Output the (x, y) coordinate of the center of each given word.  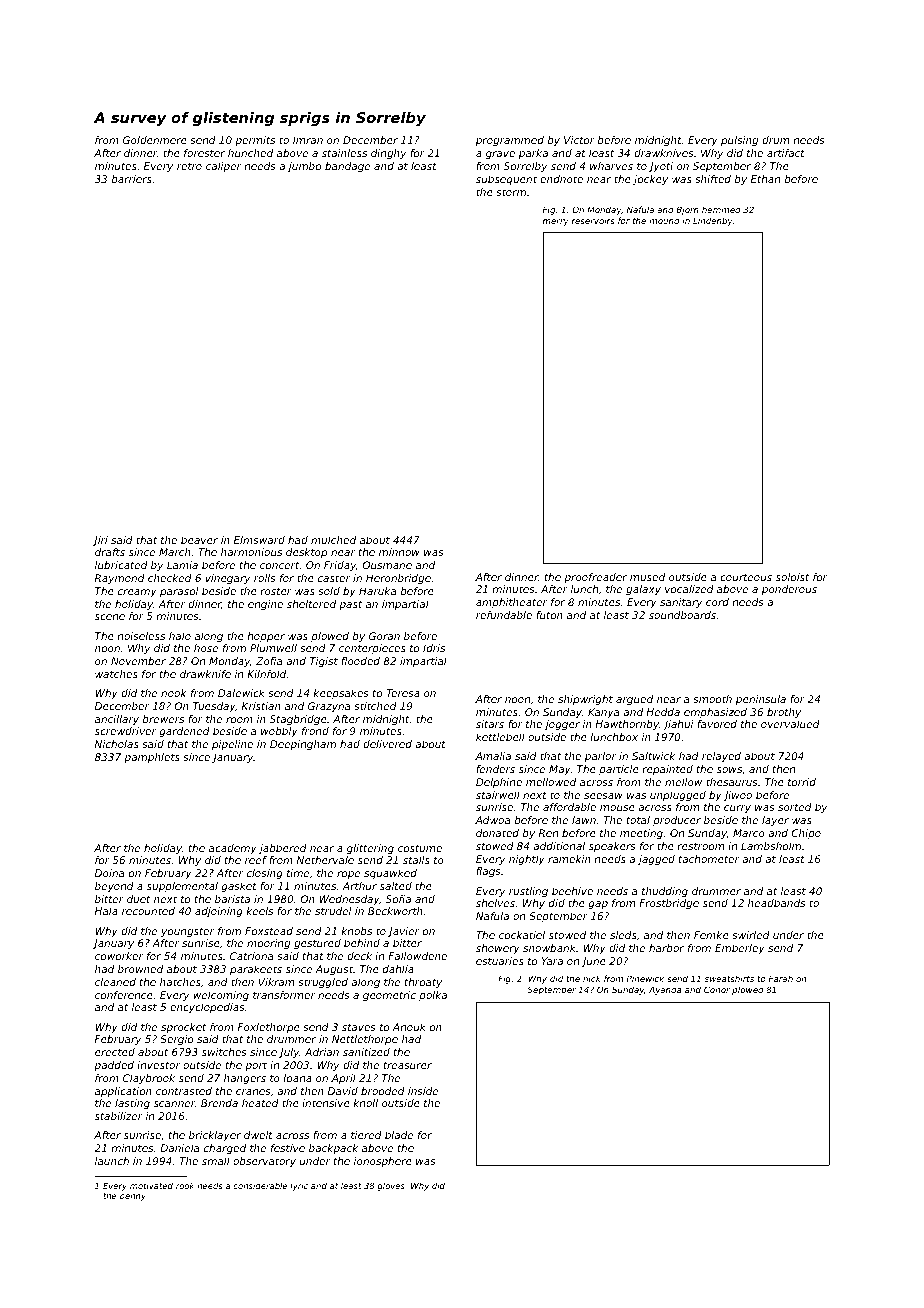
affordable (569, 807)
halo (180, 636)
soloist (792, 577)
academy (233, 849)
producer (677, 821)
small (216, 1161)
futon (549, 615)
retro (189, 166)
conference (124, 995)
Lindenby (713, 221)
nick (592, 978)
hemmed (721, 209)
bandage (347, 167)
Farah (781, 978)
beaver (199, 540)
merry (556, 222)
